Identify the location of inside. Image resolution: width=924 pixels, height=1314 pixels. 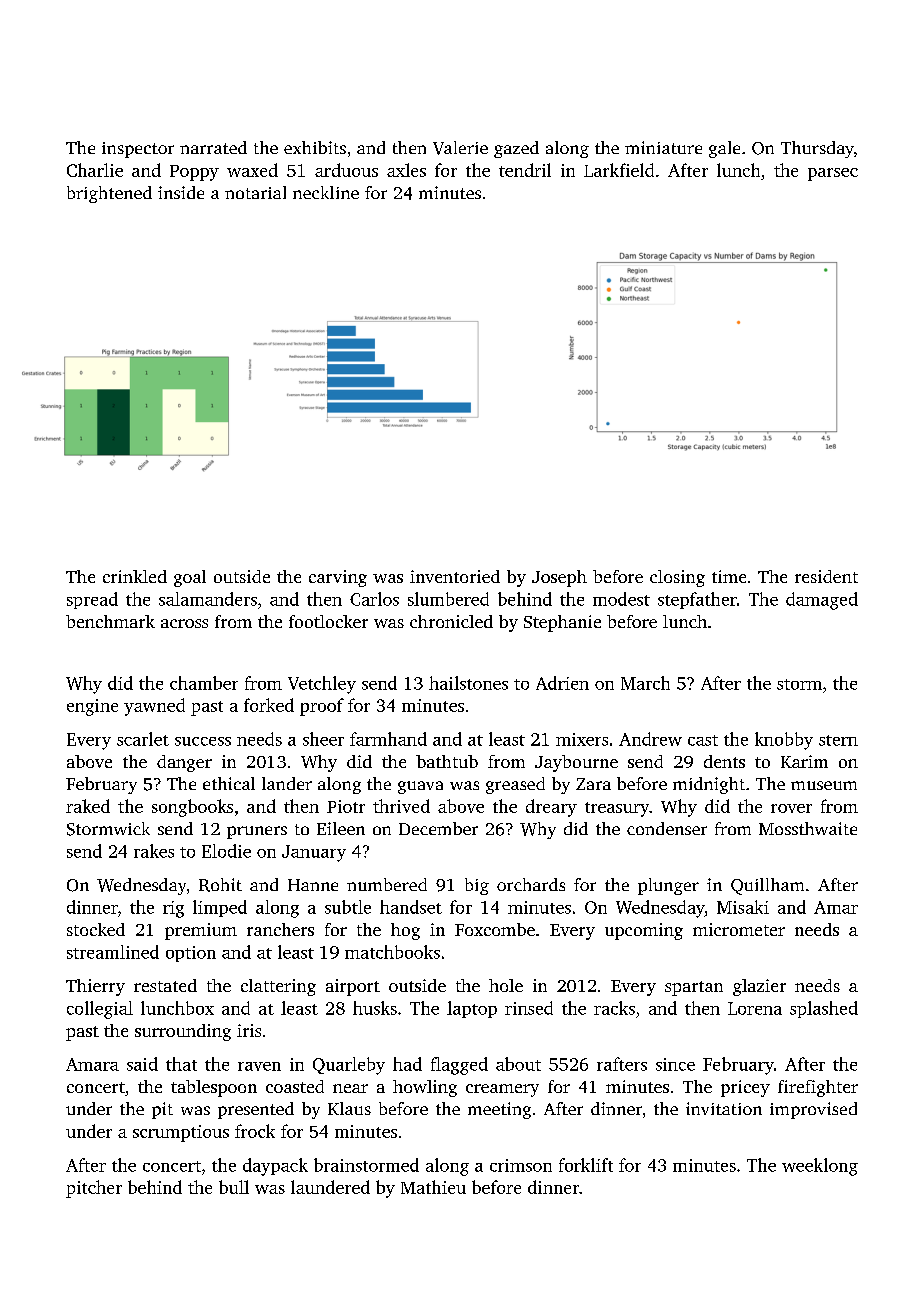
(181, 192).
